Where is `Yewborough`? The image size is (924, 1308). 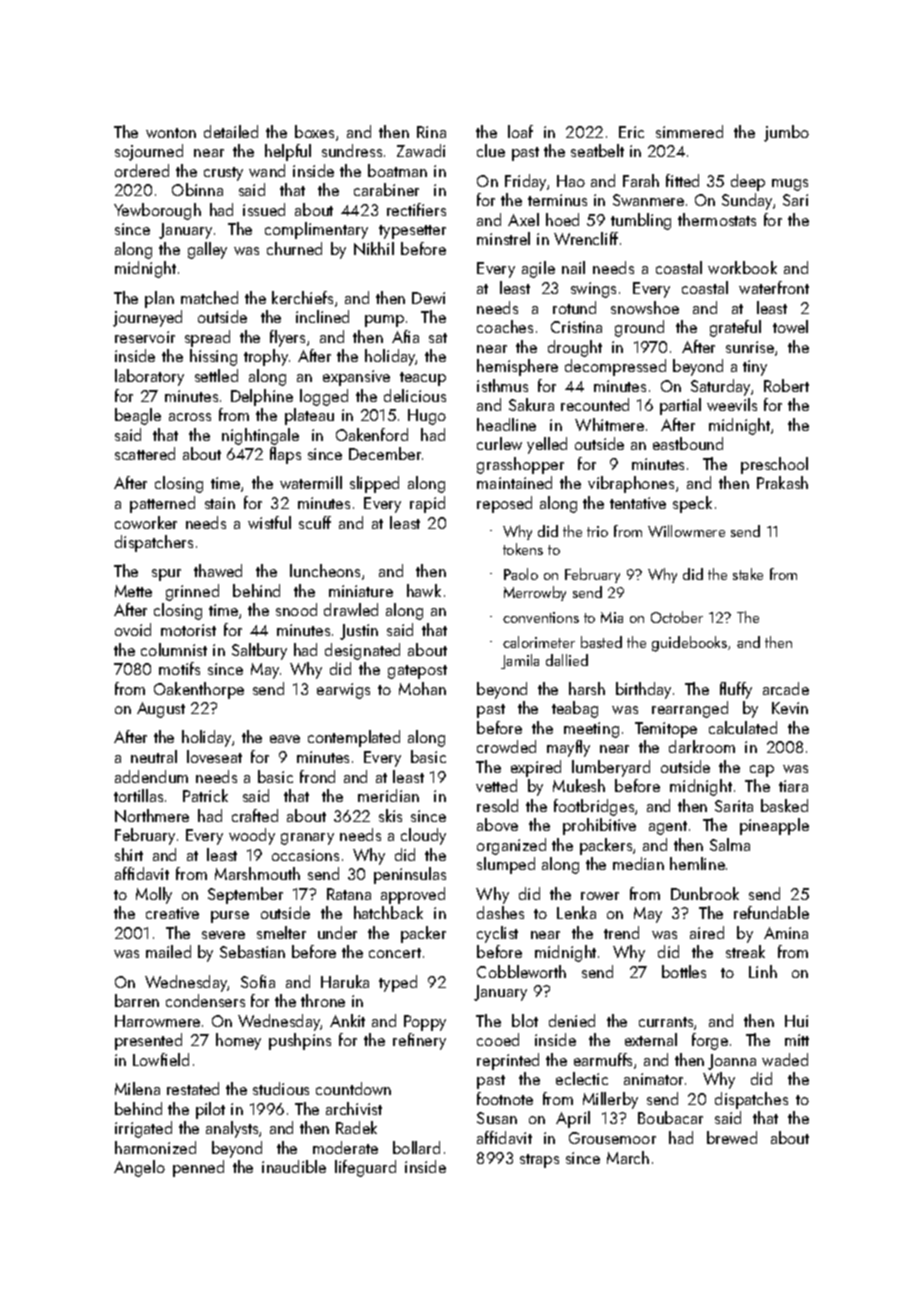 Yewborough is located at coordinates (157, 211).
